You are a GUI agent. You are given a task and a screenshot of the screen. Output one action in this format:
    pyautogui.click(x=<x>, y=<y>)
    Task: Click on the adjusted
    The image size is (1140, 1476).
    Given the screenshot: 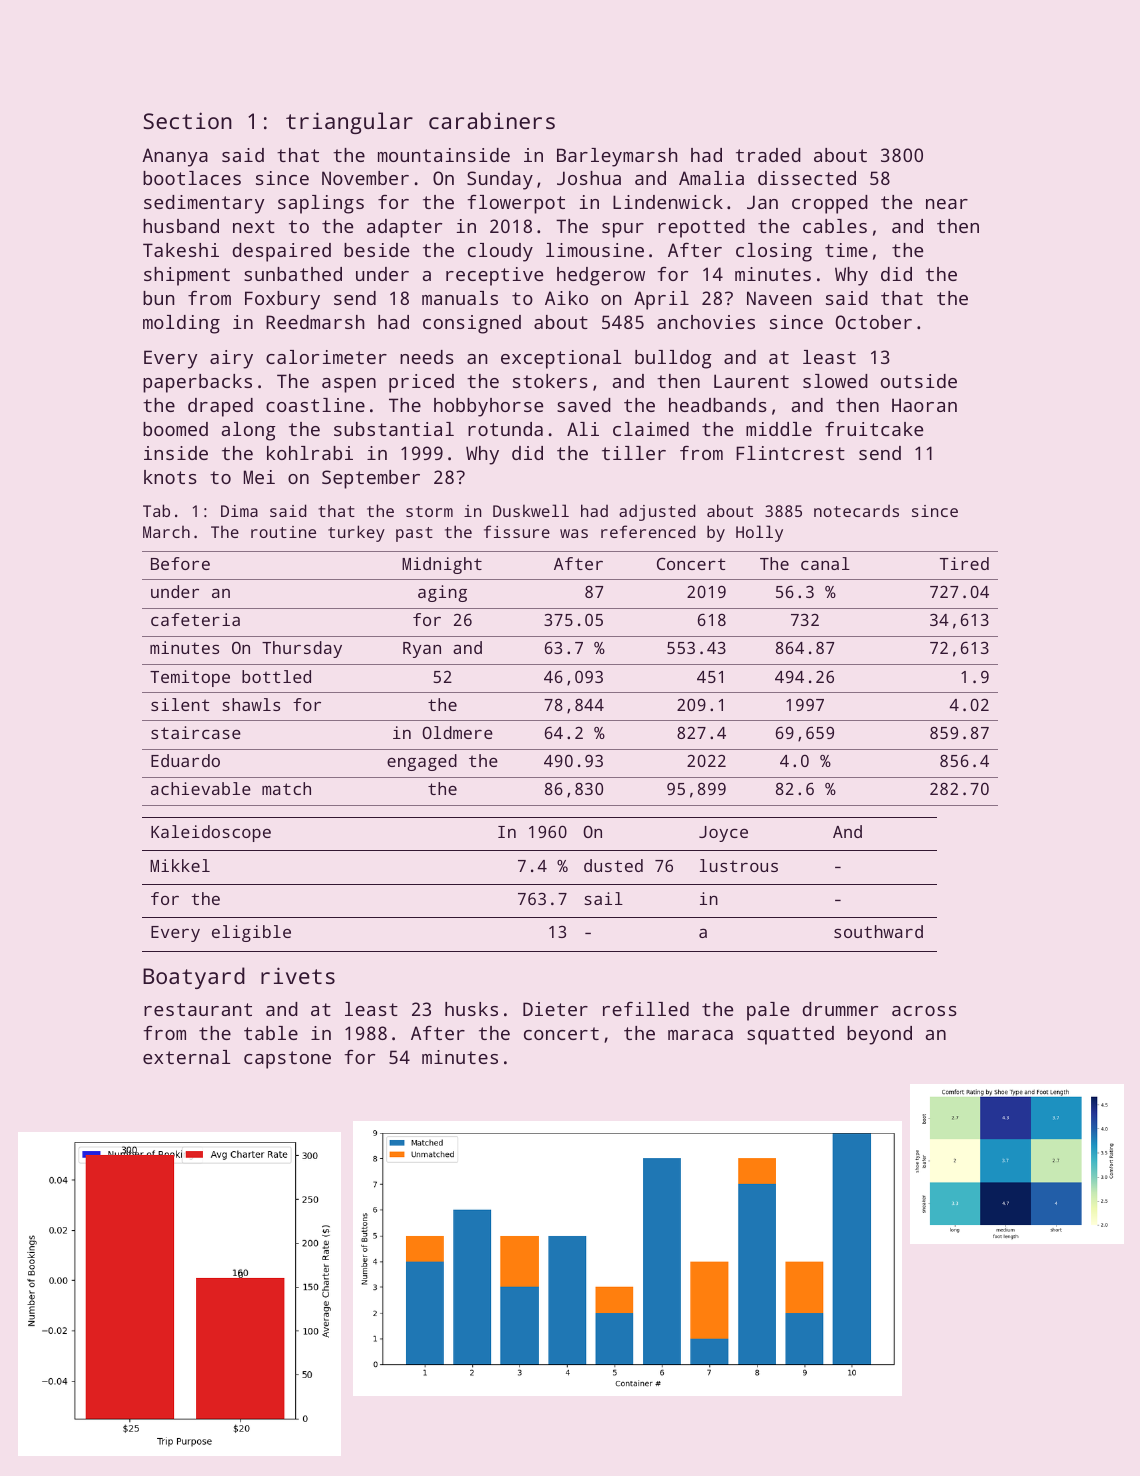 What is the action you would take?
    pyautogui.click(x=657, y=512)
